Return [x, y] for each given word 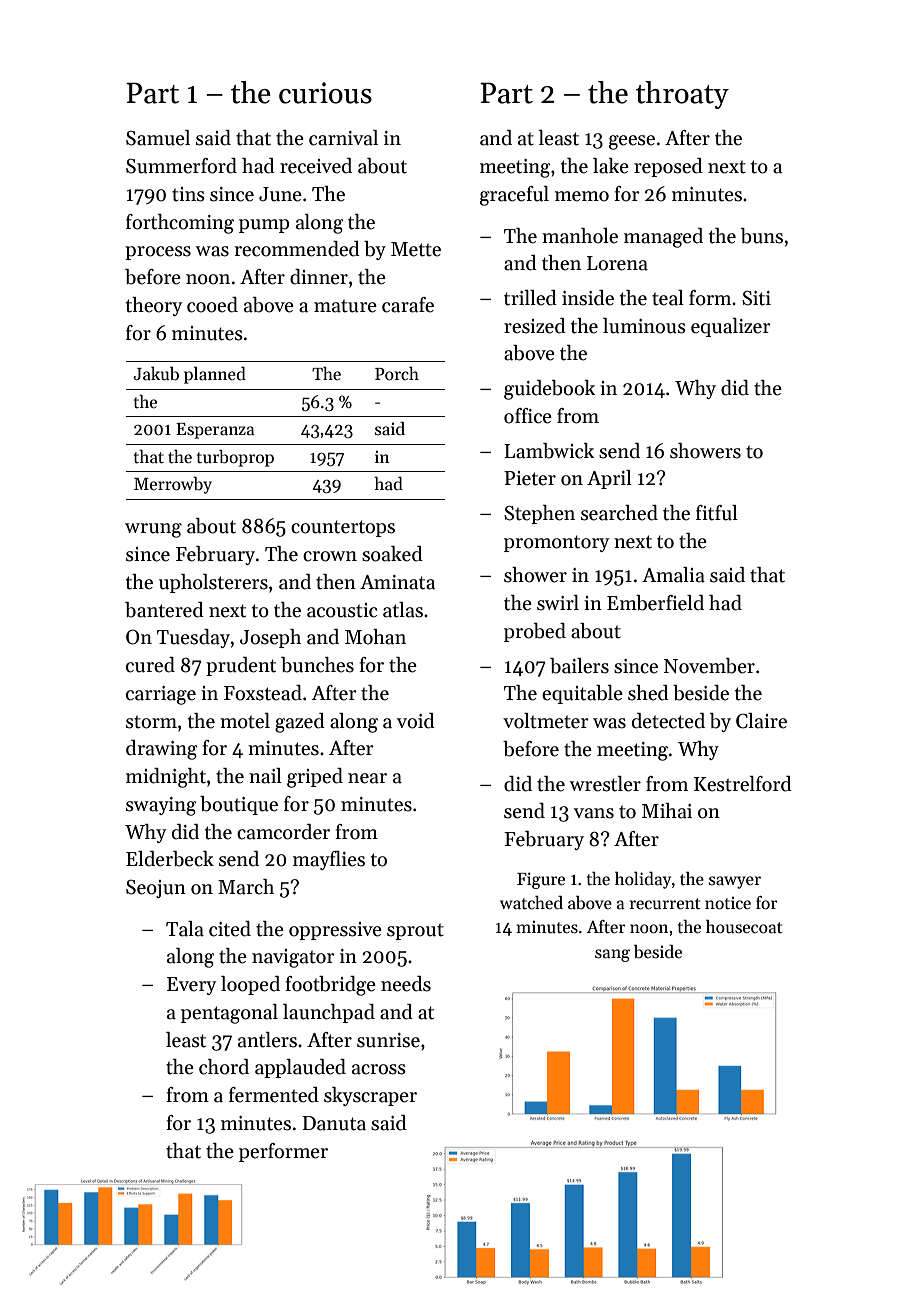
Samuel [158, 138]
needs [406, 984]
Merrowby [173, 485]
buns [762, 236]
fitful [717, 513]
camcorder [283, 832]
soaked [392, 554]
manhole [580, 236]
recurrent [665, 904]
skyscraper [370, 1096]
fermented [274, 1095]
